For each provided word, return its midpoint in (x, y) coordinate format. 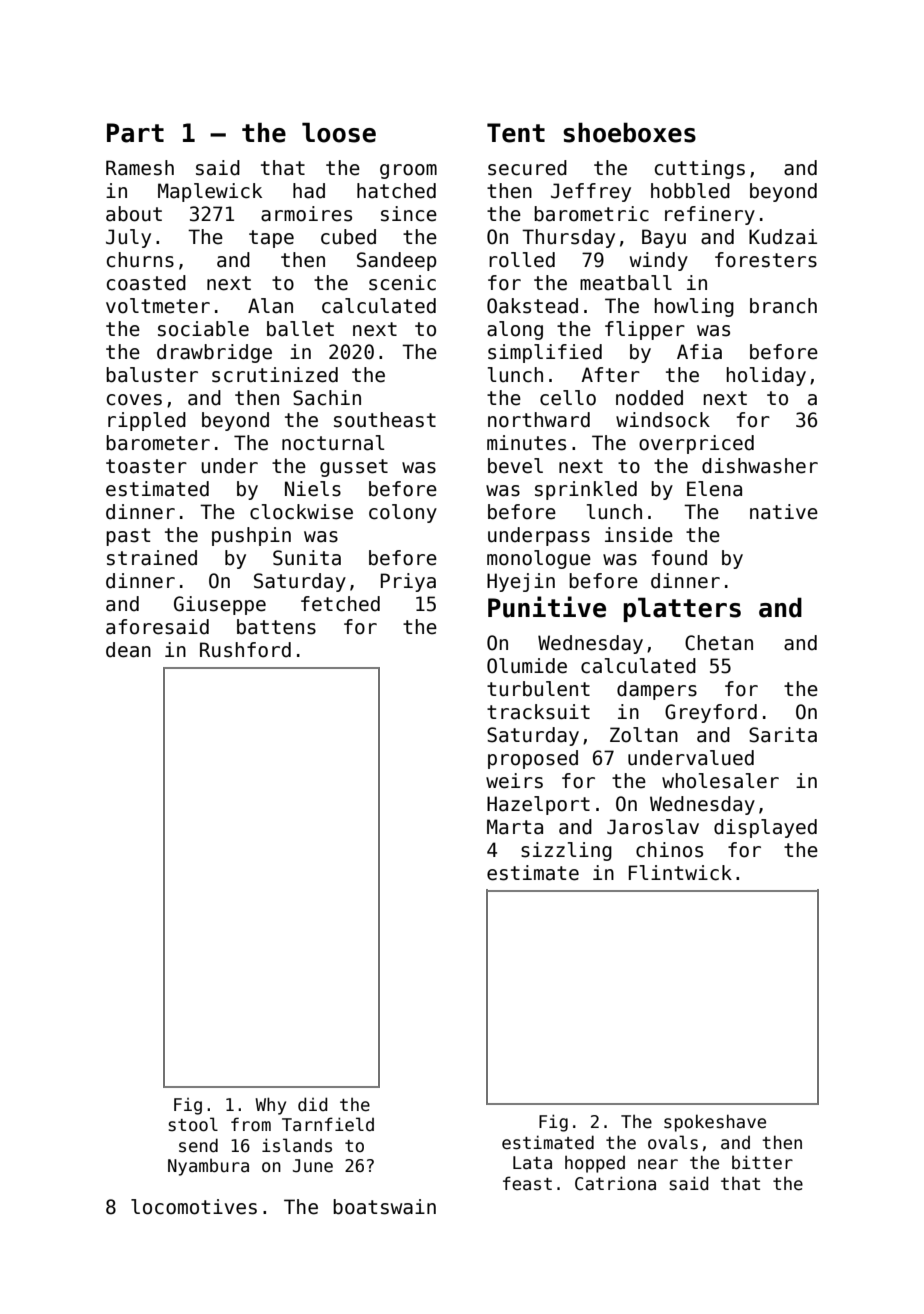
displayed (765, 828)
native (784, 512)
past (128, 537)
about (134, 214)
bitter (762, 1162)
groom (408, 171)
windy (659, 261)
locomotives (194, 1207)
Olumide (527, 666)
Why (270, 1106)
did (312, 1104)
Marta (515, 827)
